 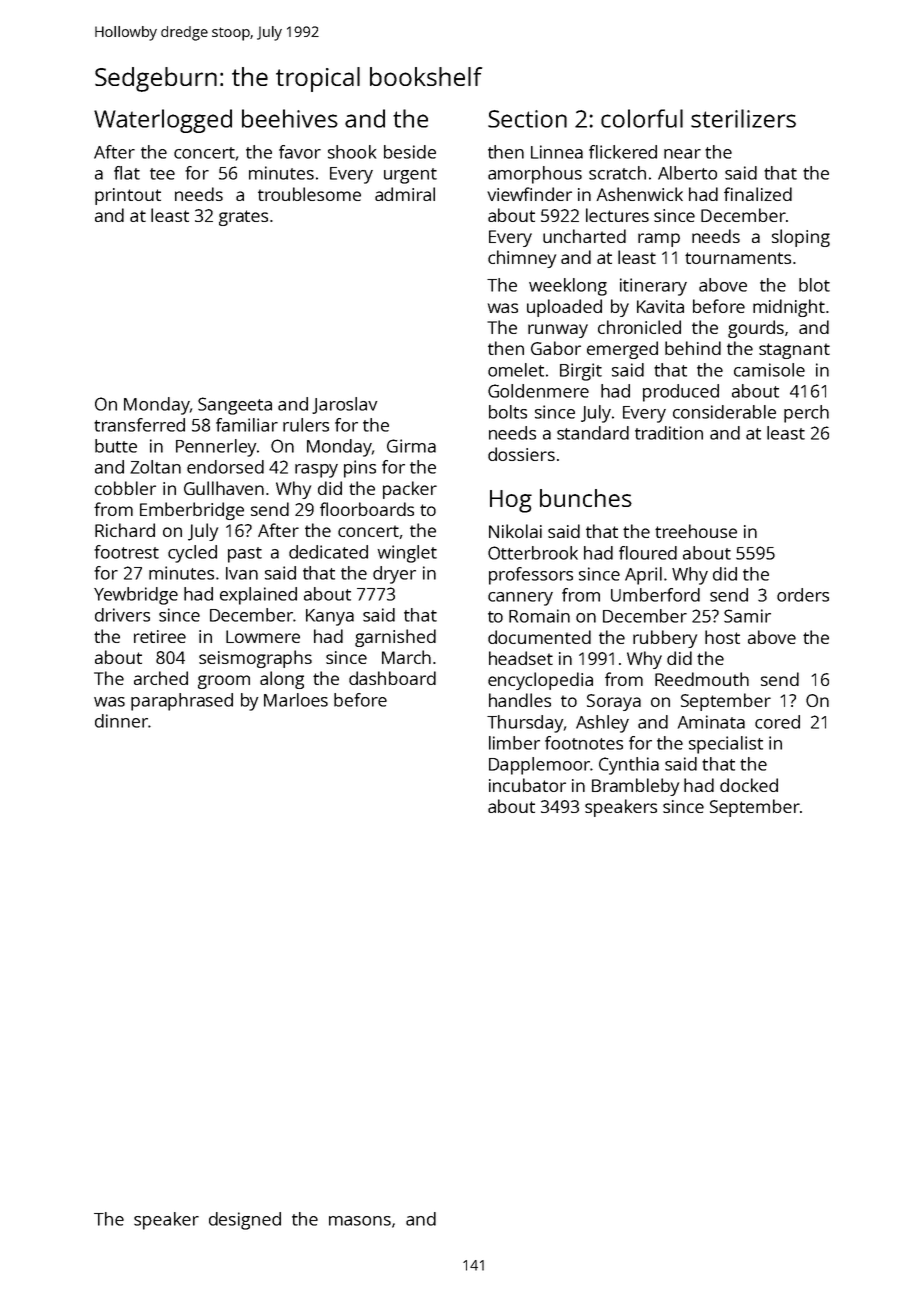 What do you see at coordinates (527, 785) in the screenshot?
I see `incubator` at bounding box center [527, 785].
